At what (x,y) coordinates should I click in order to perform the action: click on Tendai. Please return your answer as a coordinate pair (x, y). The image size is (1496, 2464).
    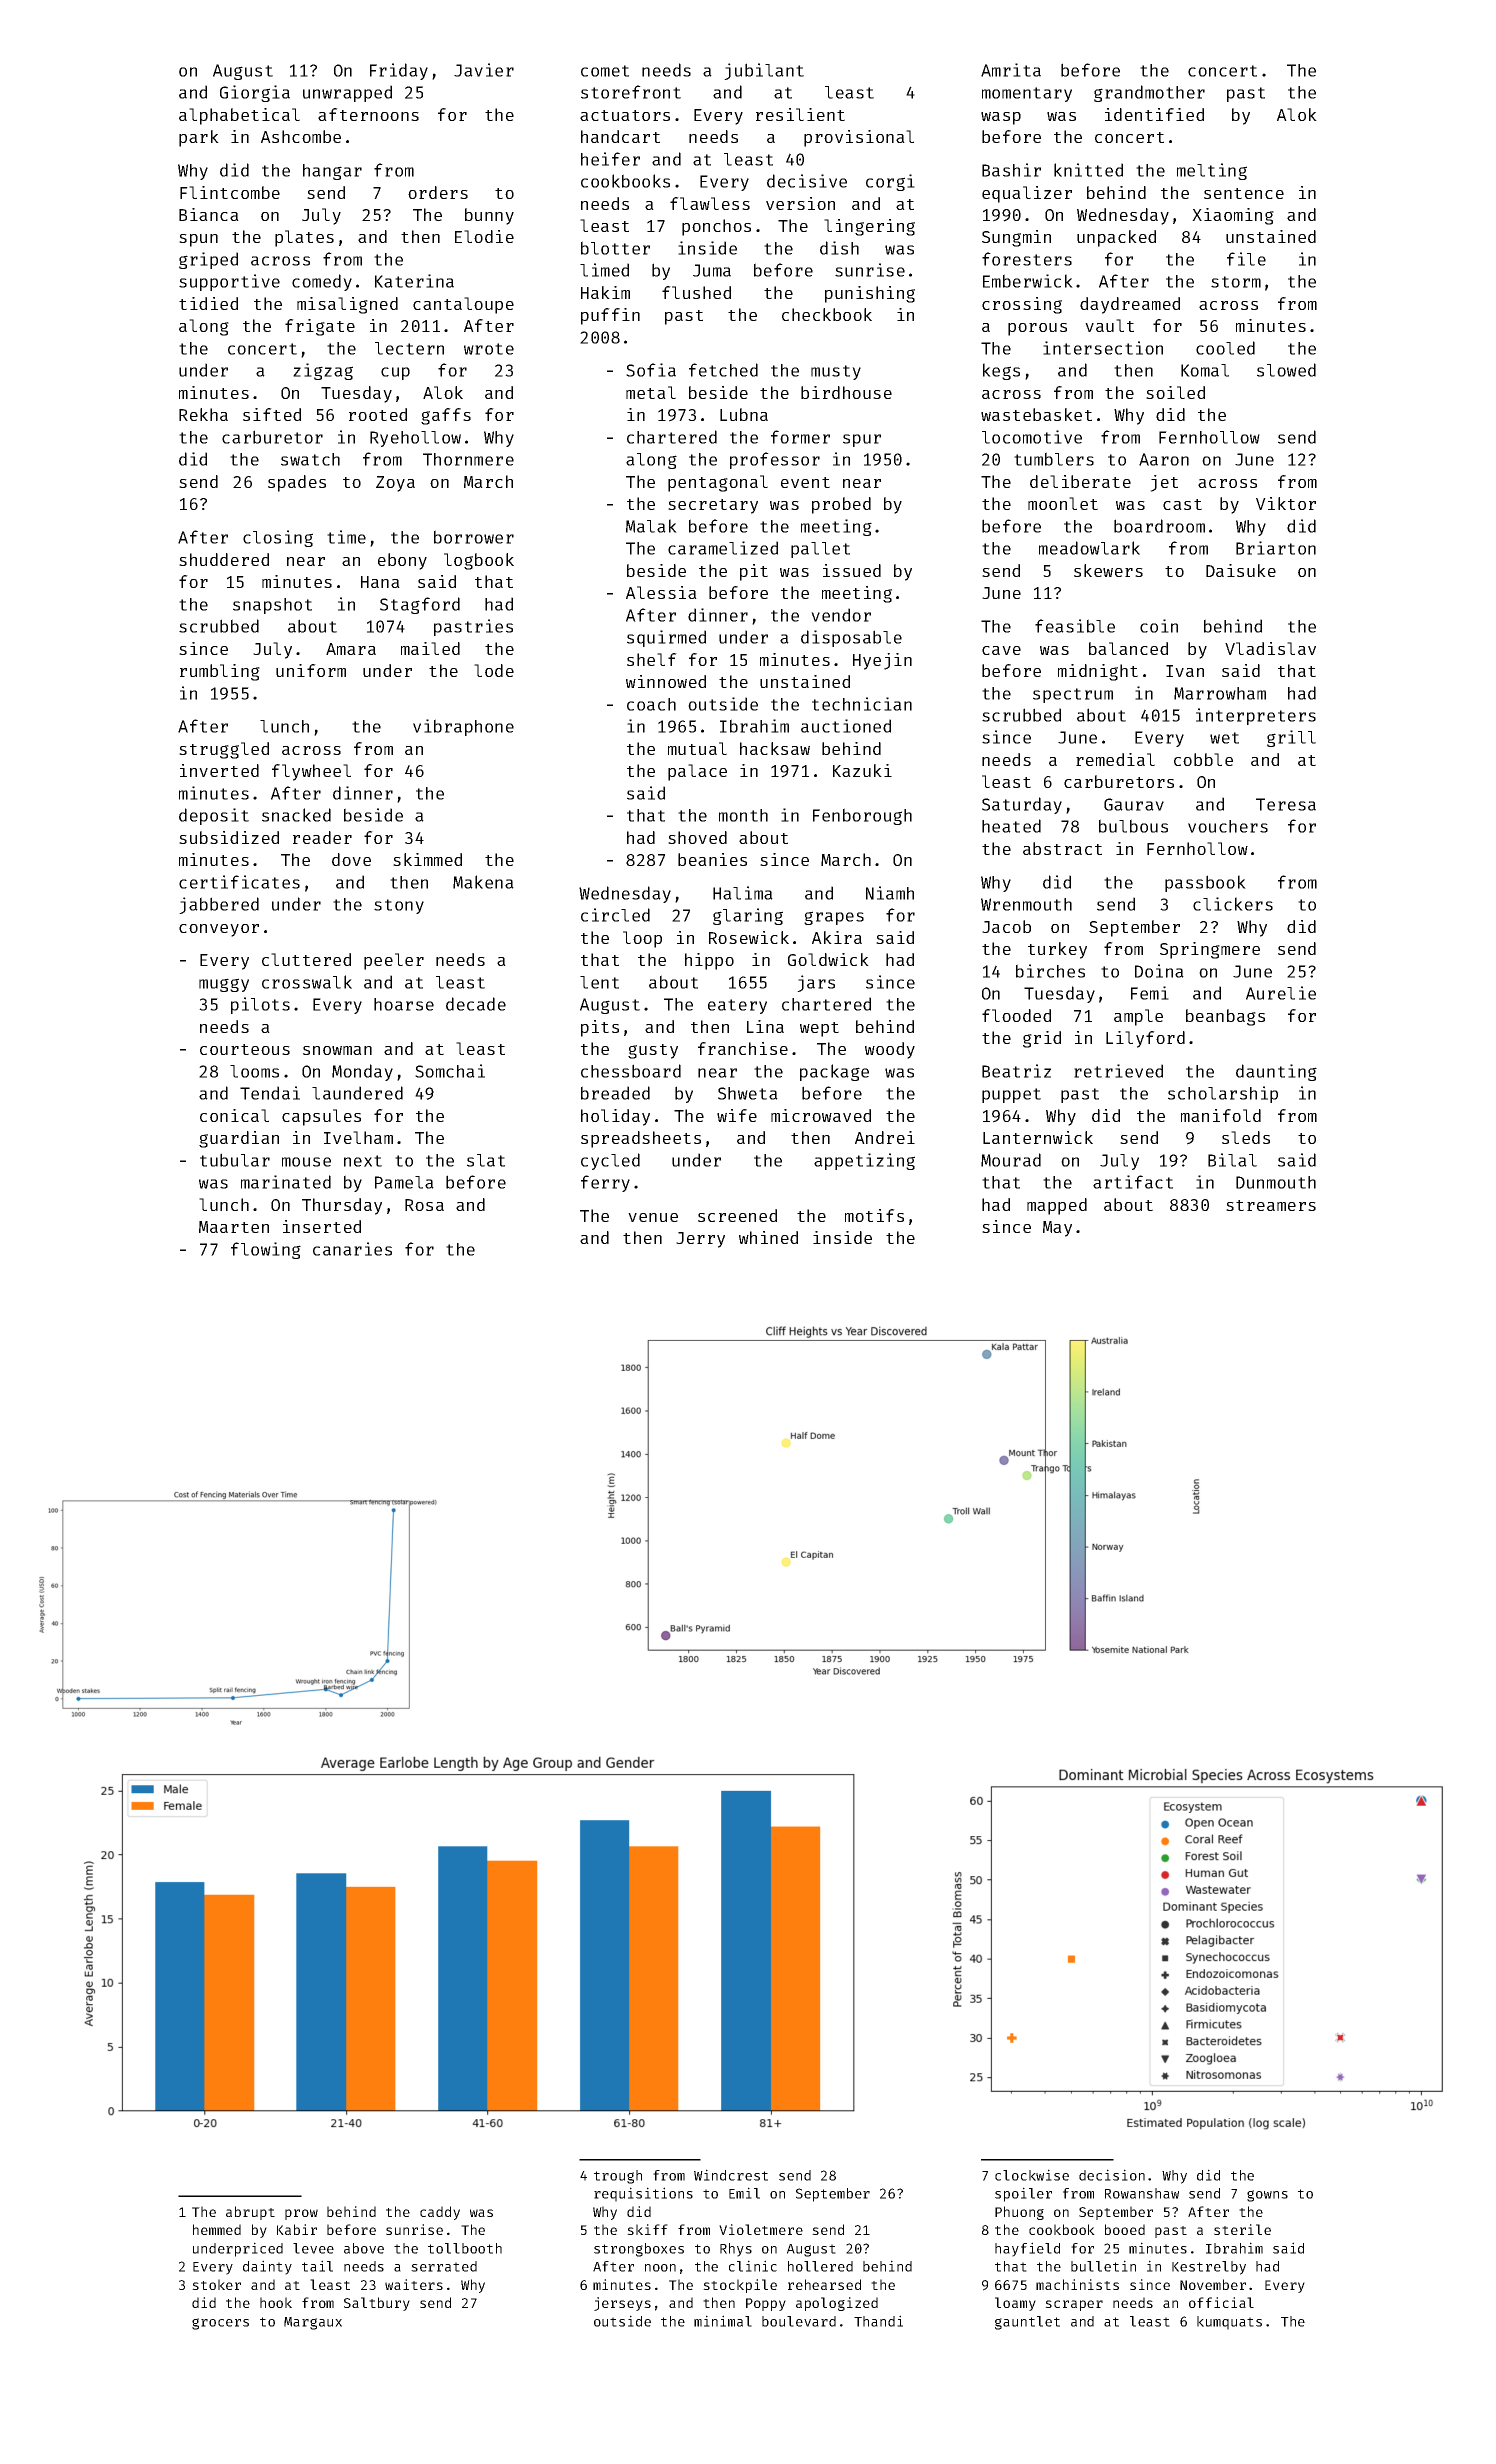
    Looking at the image, I should click on (270, 1093).
